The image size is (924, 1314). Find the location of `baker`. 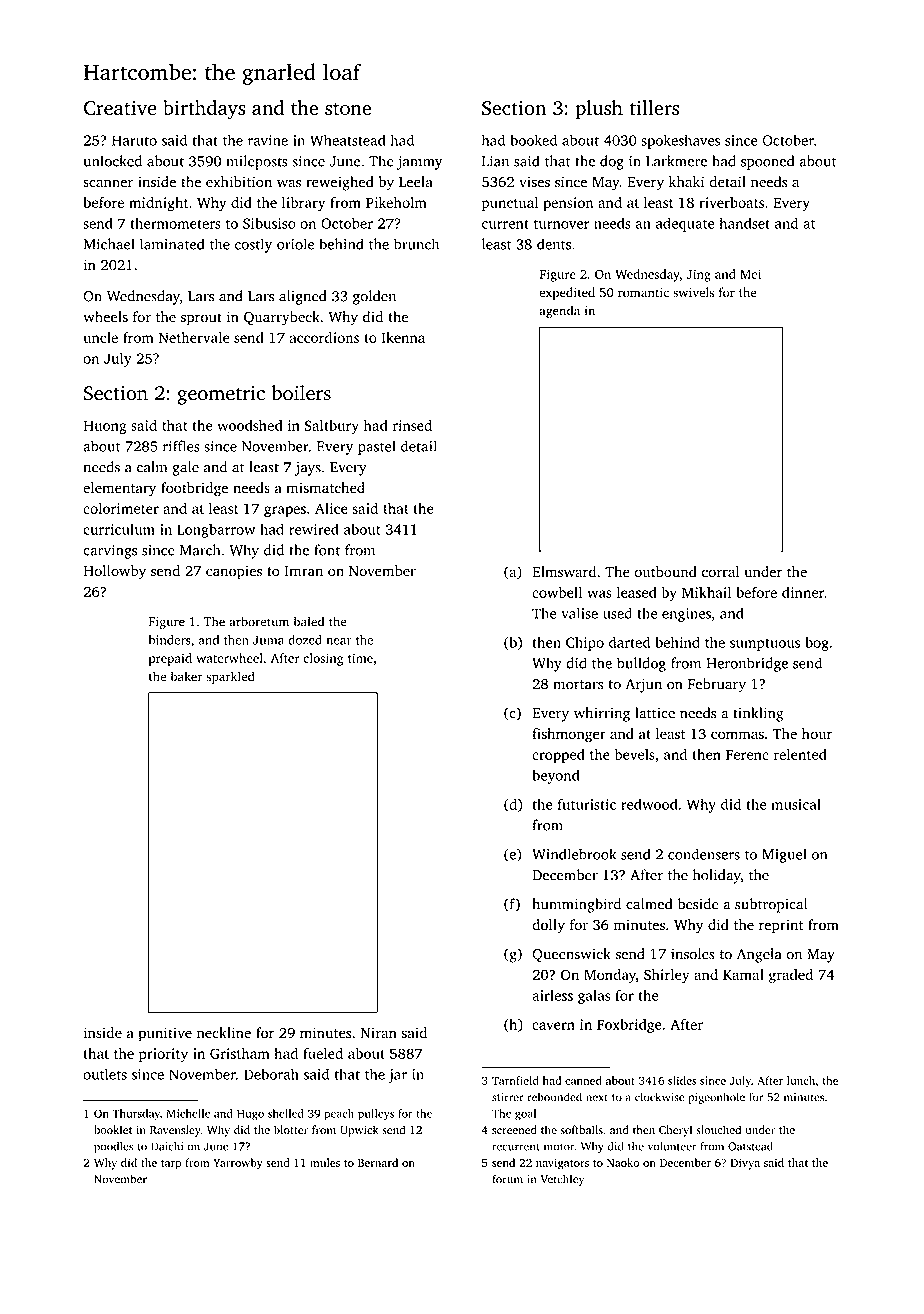

baker is located at coordinates (187, 676).
